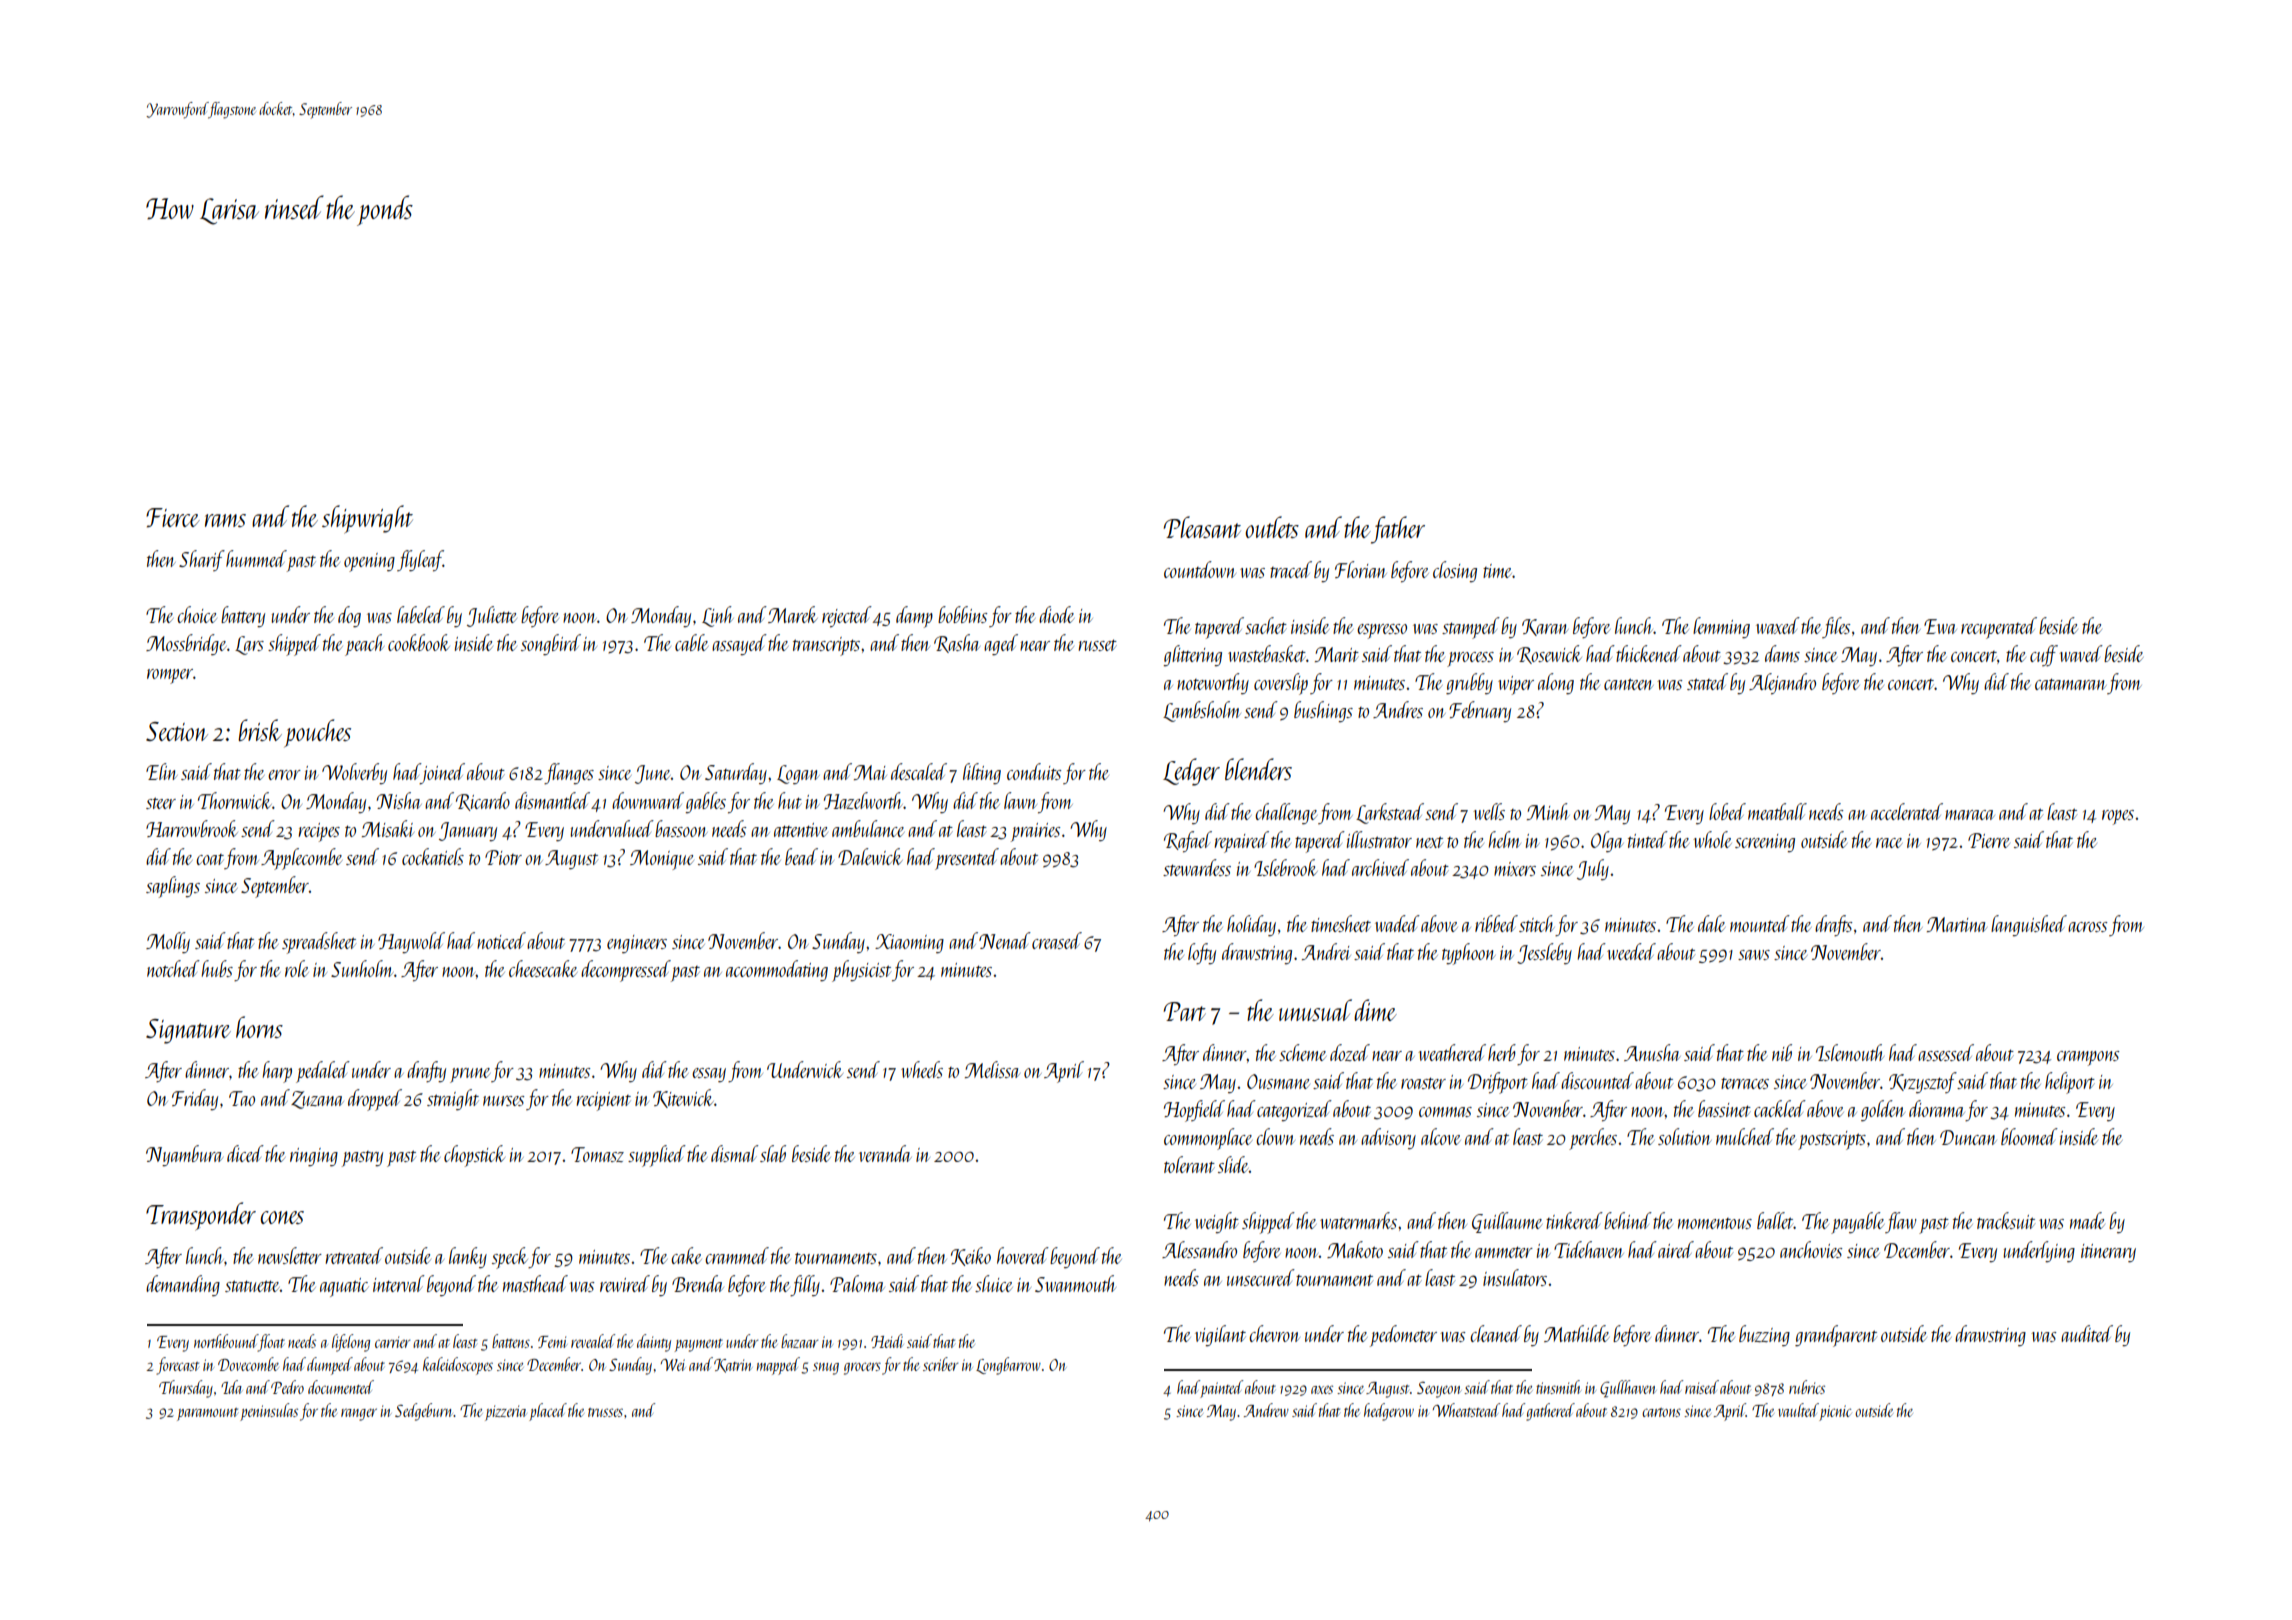  Describe the element at coordinates (1835, 1413) in the screenshot. I see `picnic` at that location.
